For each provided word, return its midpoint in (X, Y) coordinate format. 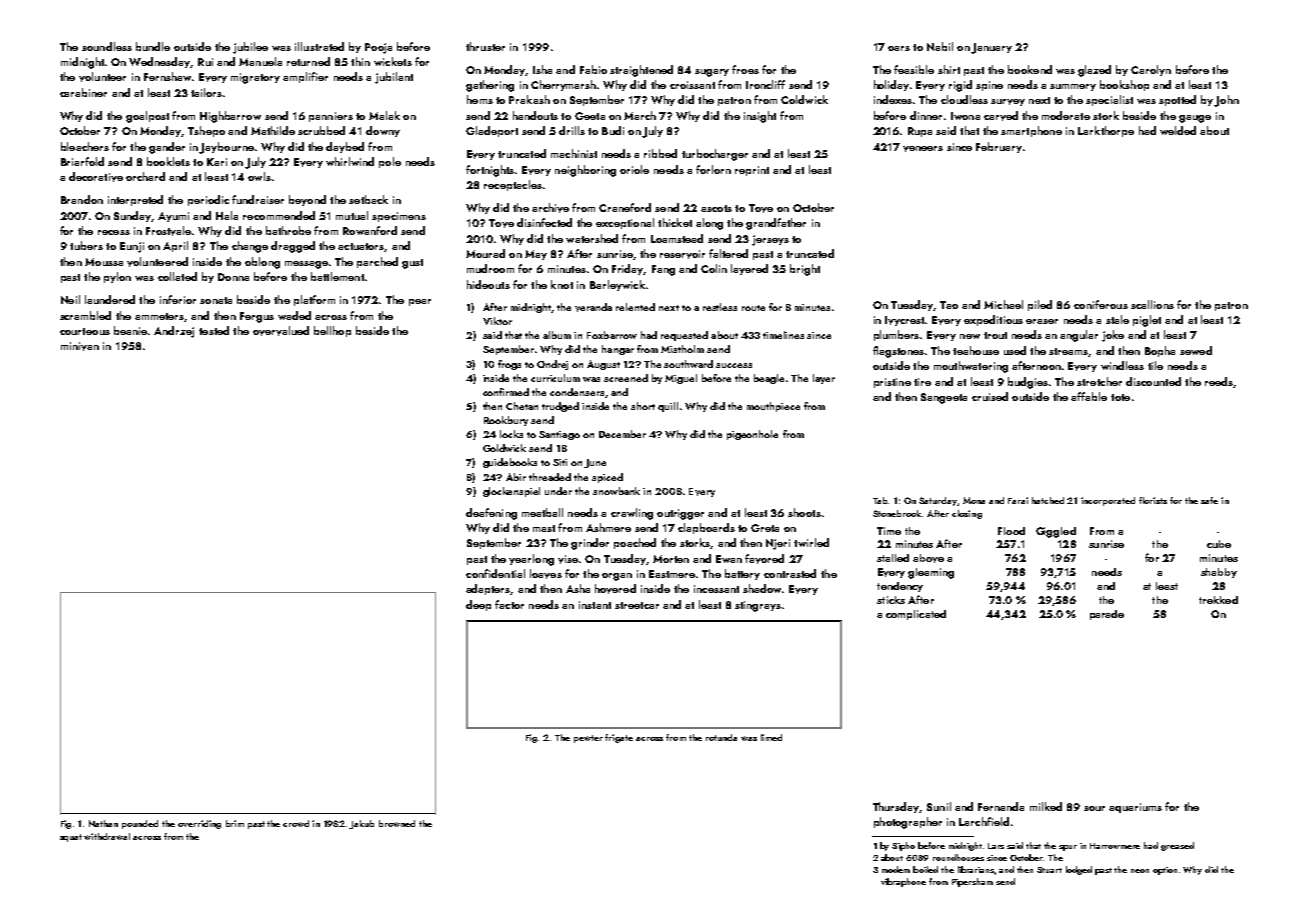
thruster (485, 46)
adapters (488, 589)
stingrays (758, 606)
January (991, 48)
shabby (1219, 573)
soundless (107, 46)
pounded (140, 824)
